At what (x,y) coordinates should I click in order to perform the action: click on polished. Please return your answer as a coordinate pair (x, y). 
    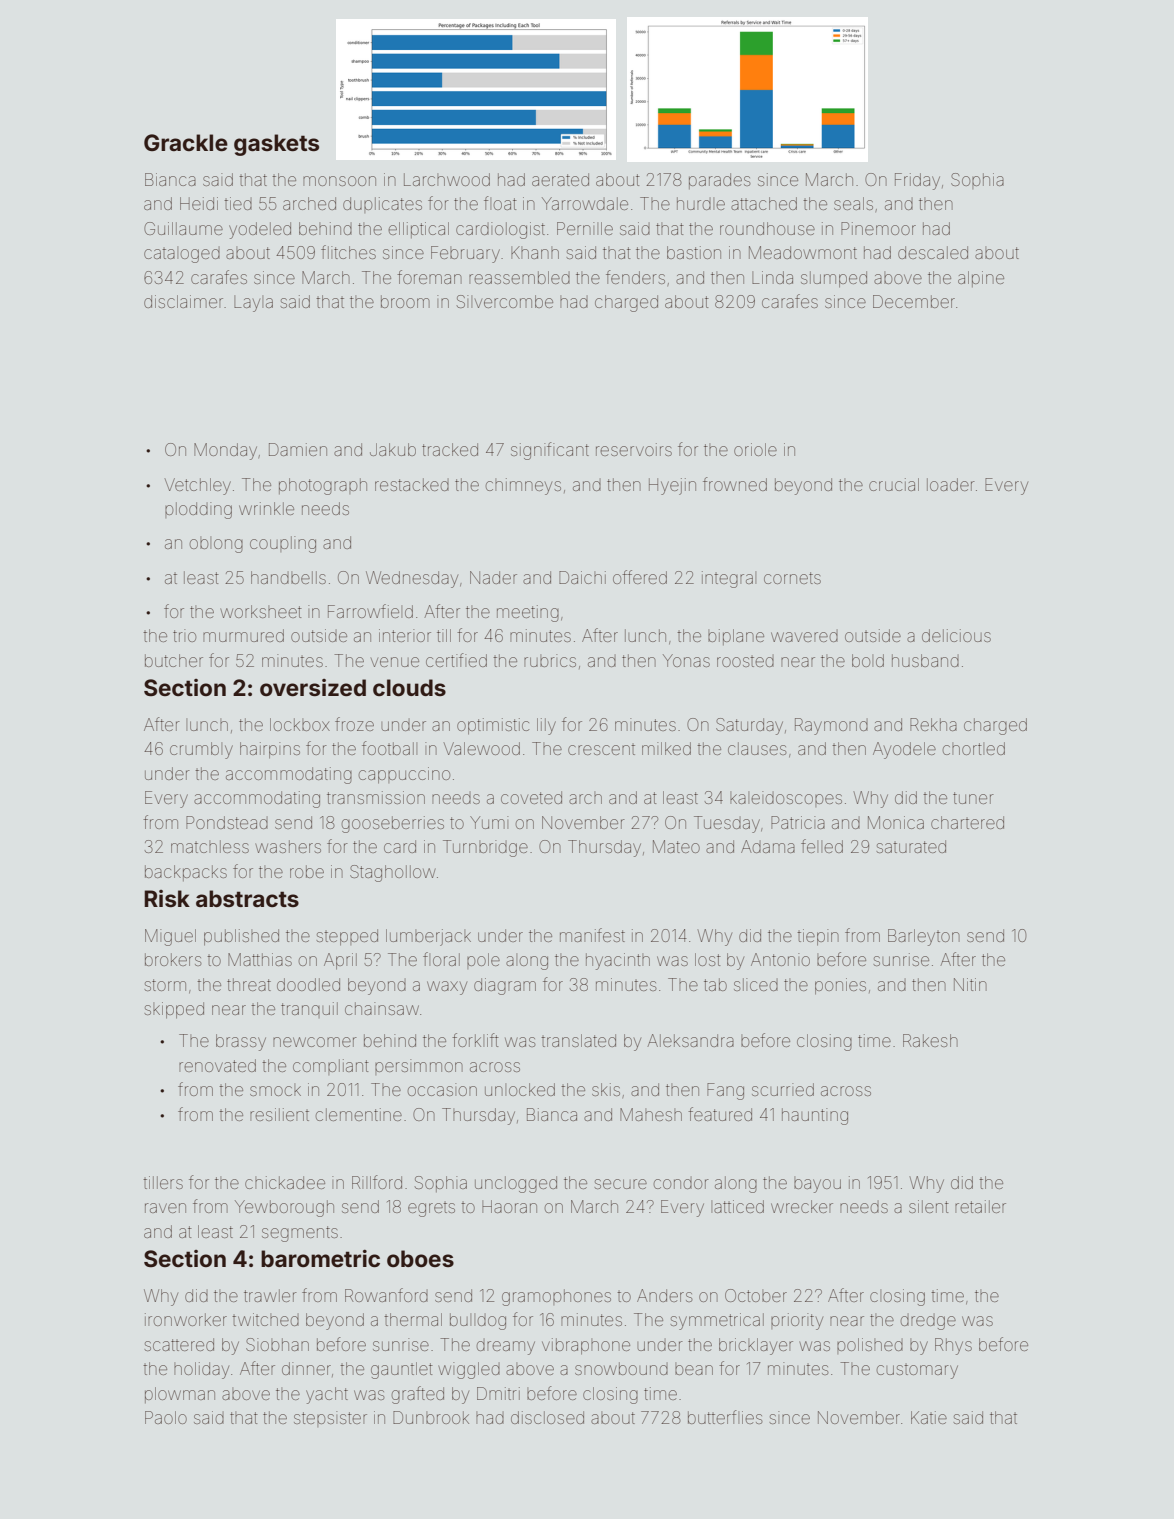
    Looking at the image, I should click on (870, 1346).
